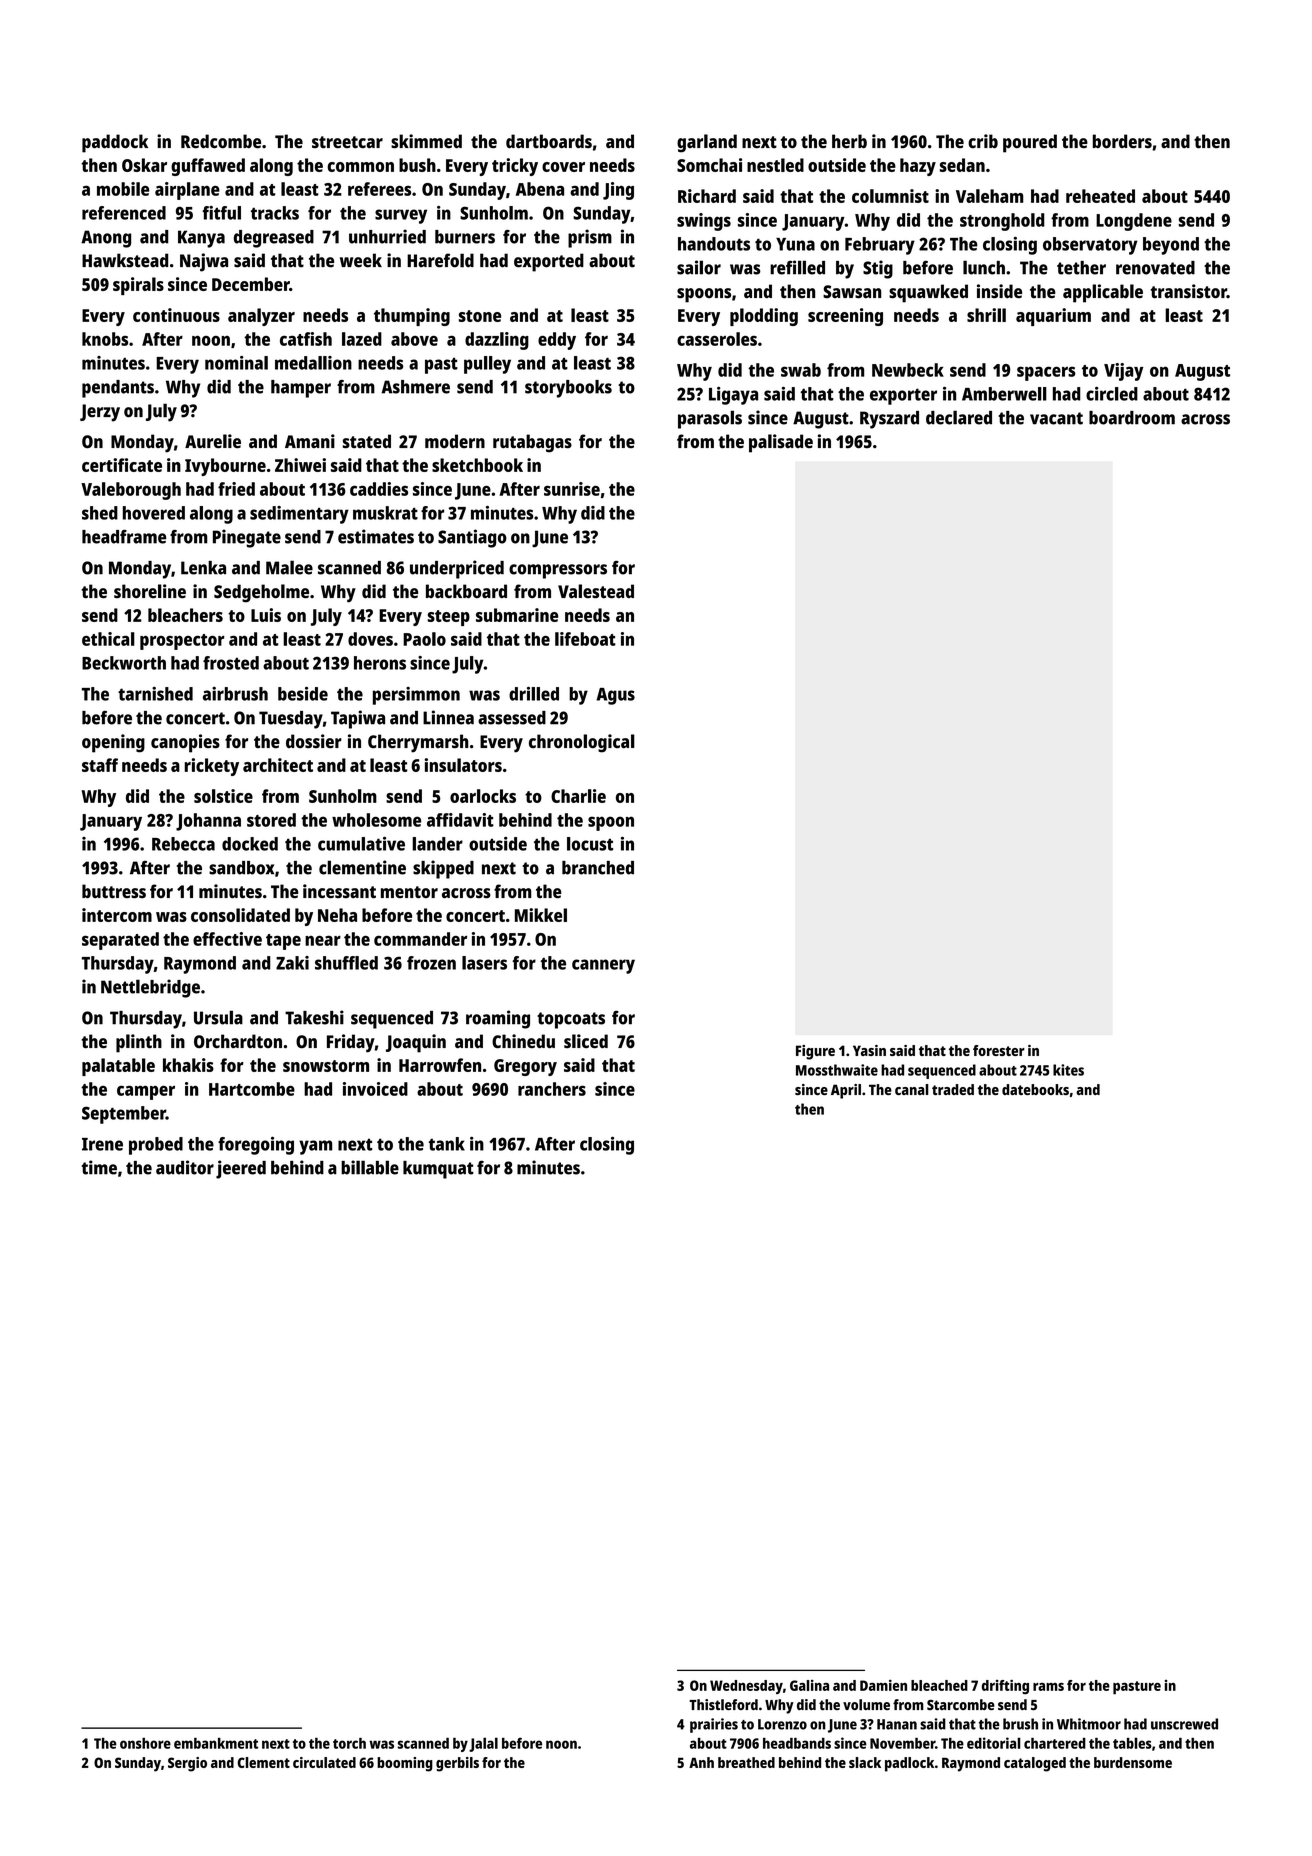 Image resolution: width=1312 pixels, height=1856 pixels. Describe the element at coordinates (1035, 1764) in the screenshot. I see `cataloged` at that location.
